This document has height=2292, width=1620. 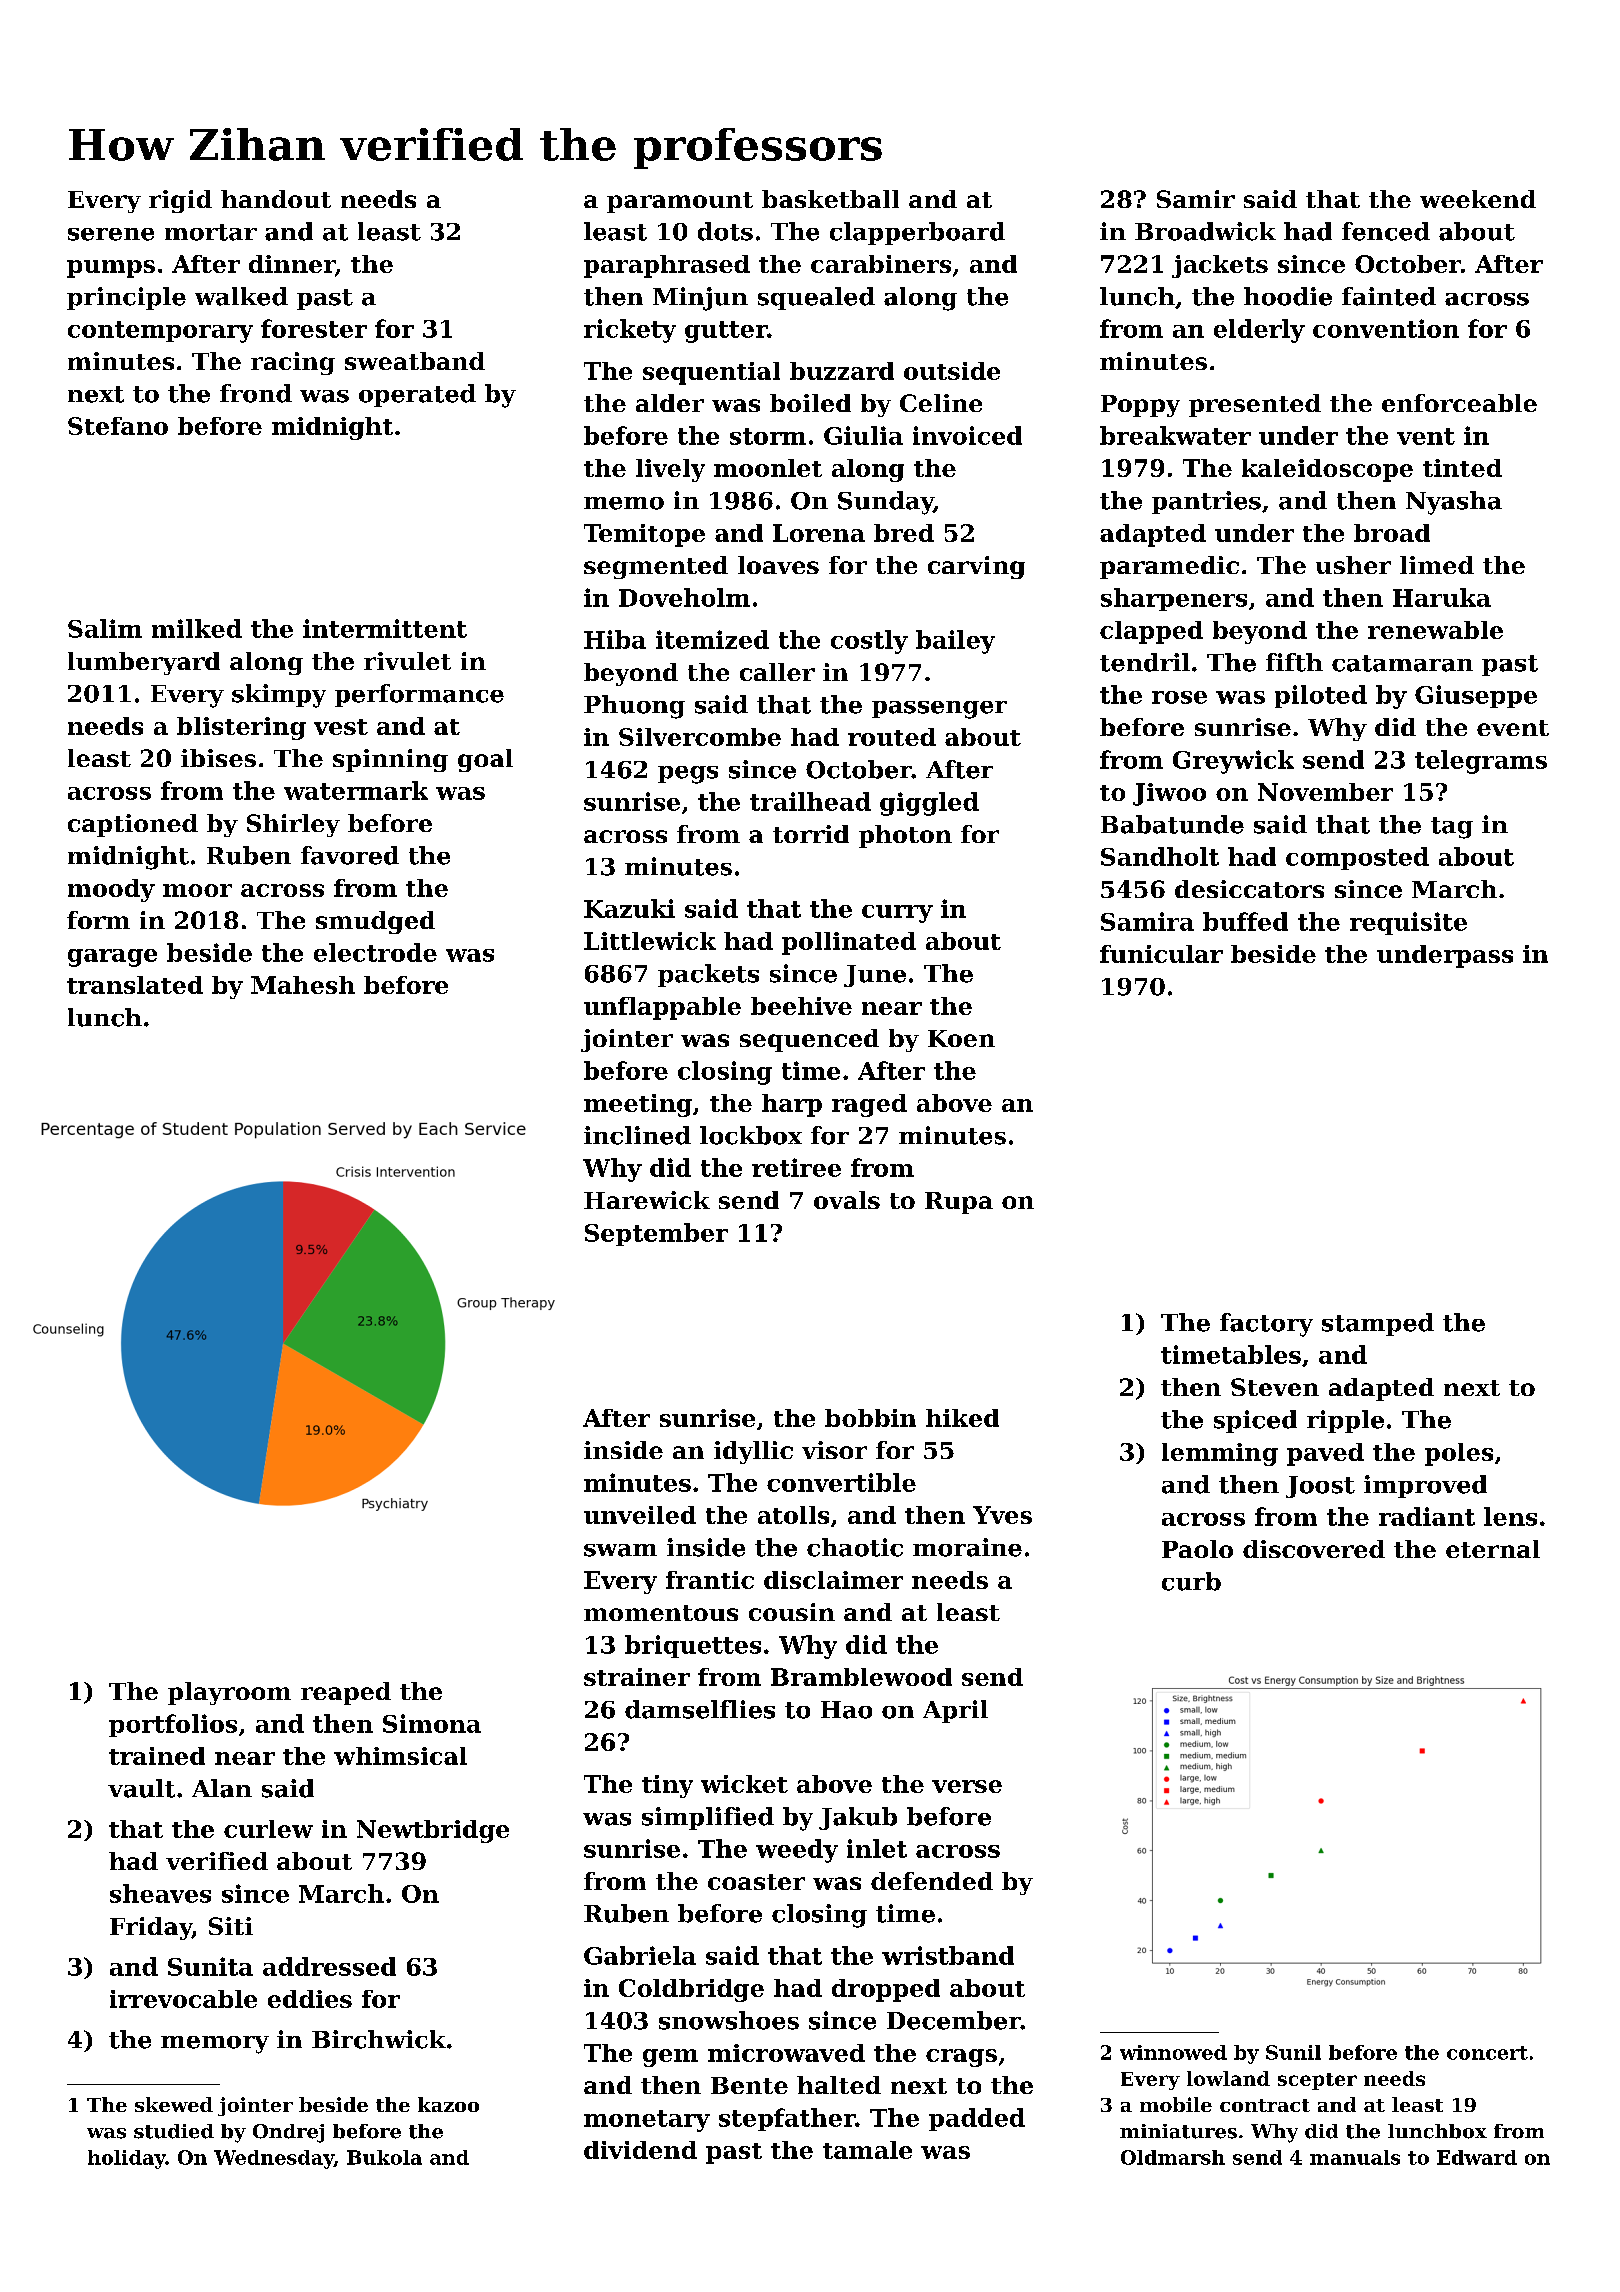 What do you see at coordinates (1389, 296) in the document?
I see `fainted` at bounding box center [1389, 296].
